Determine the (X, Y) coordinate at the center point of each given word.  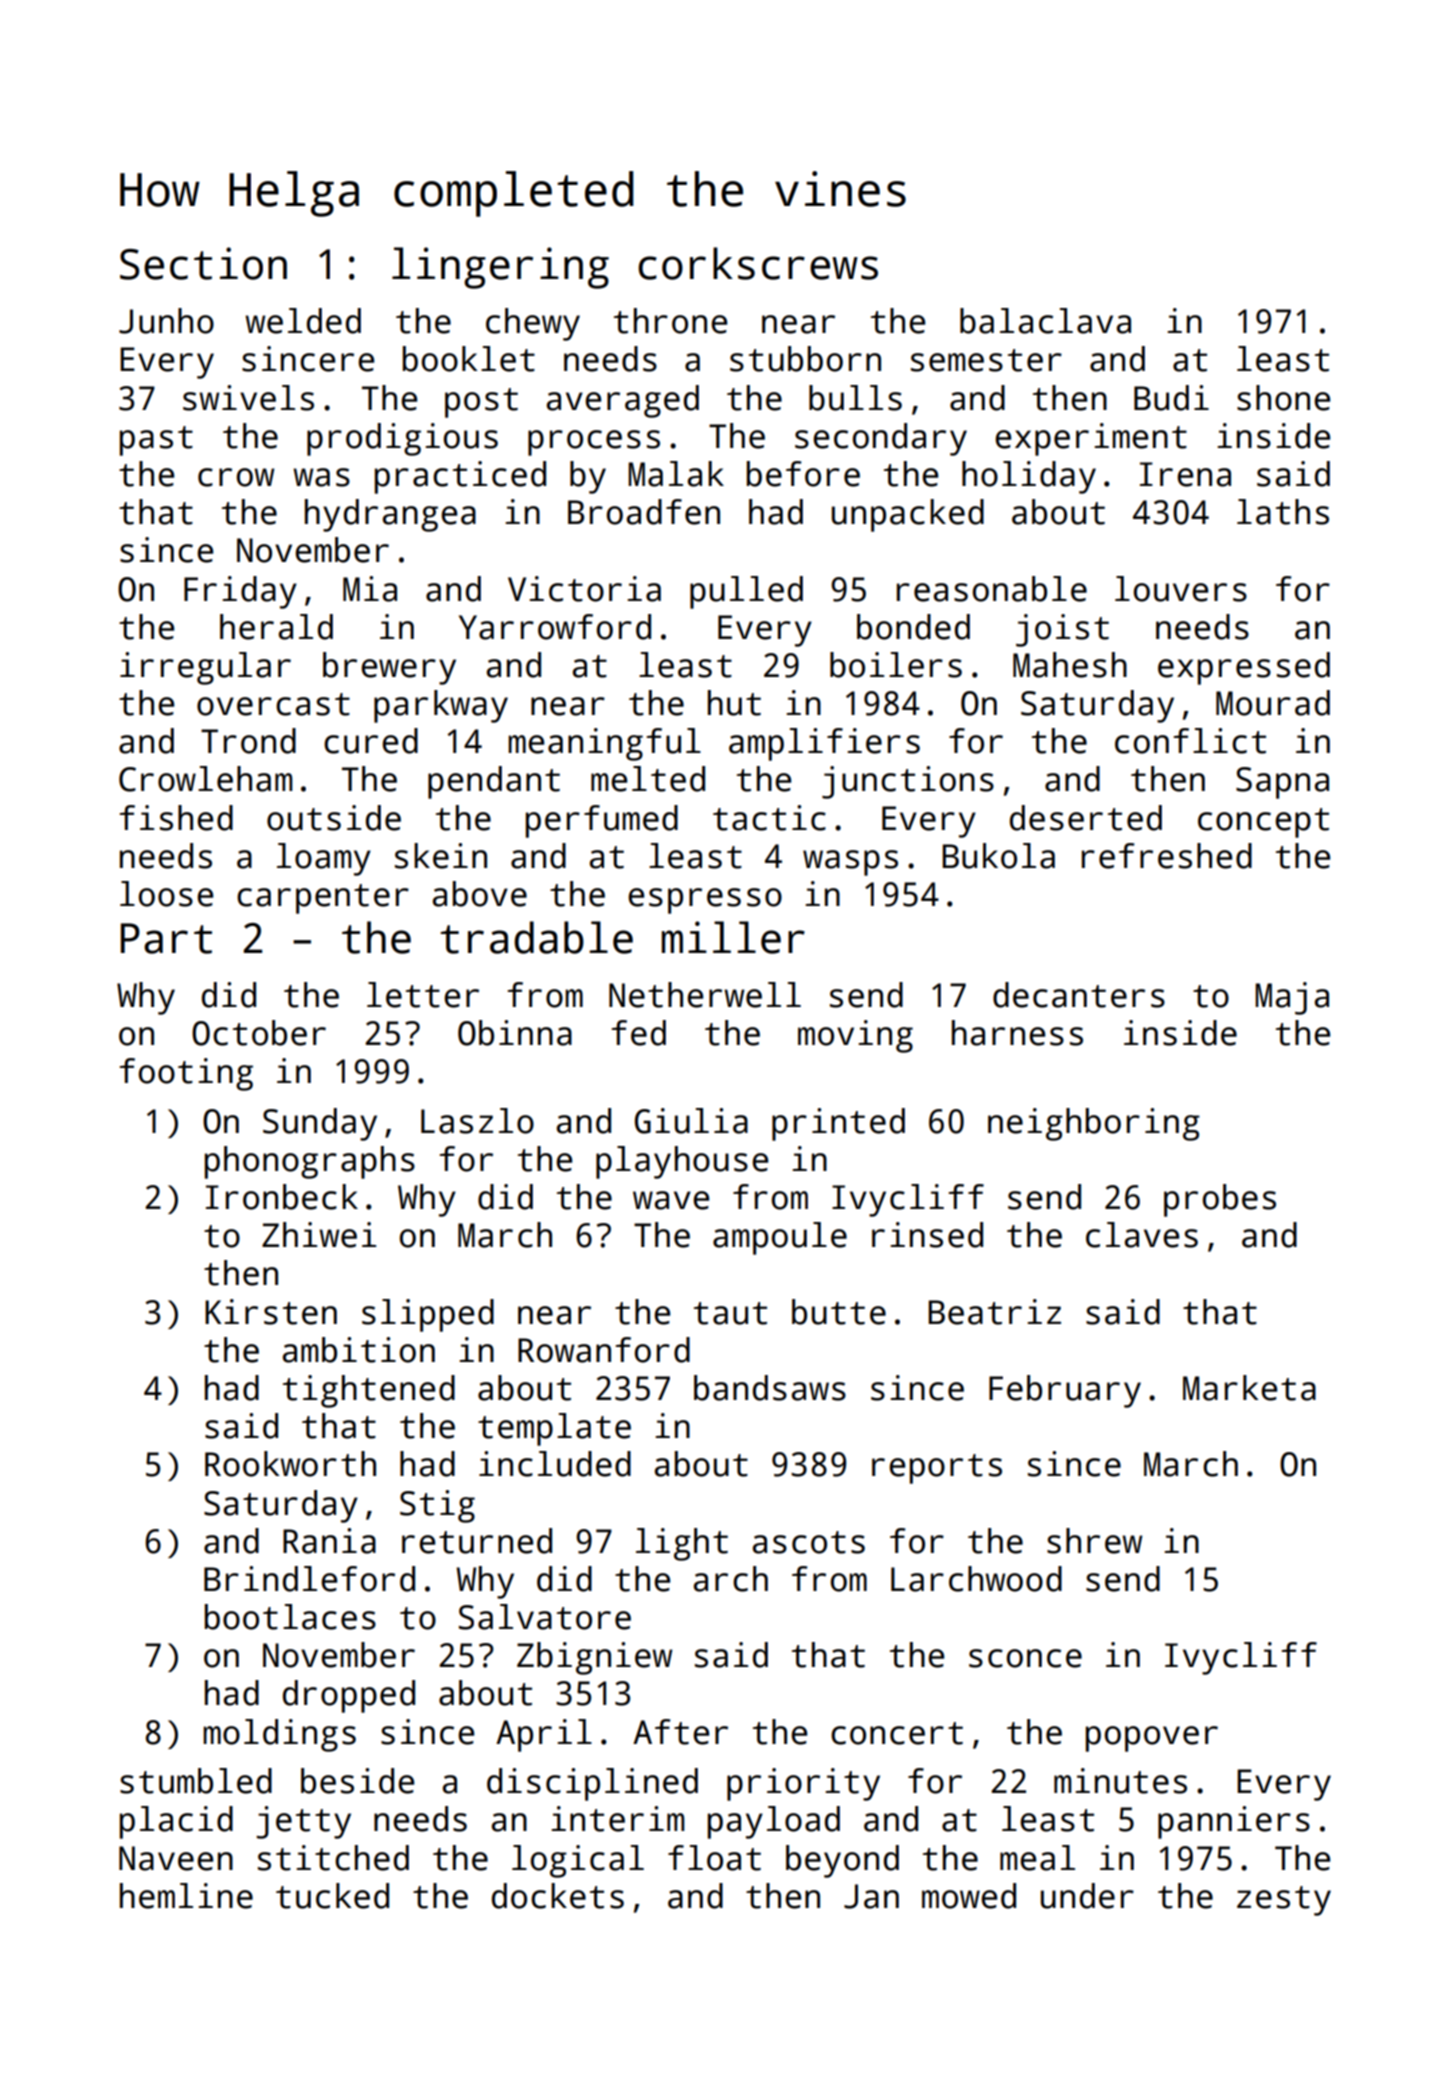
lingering (500, 268)
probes (1220, 1200)
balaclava (1045, 321)
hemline (186, 1896)
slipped (428, 1315)
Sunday (320, 1124)
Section (203, 263)
